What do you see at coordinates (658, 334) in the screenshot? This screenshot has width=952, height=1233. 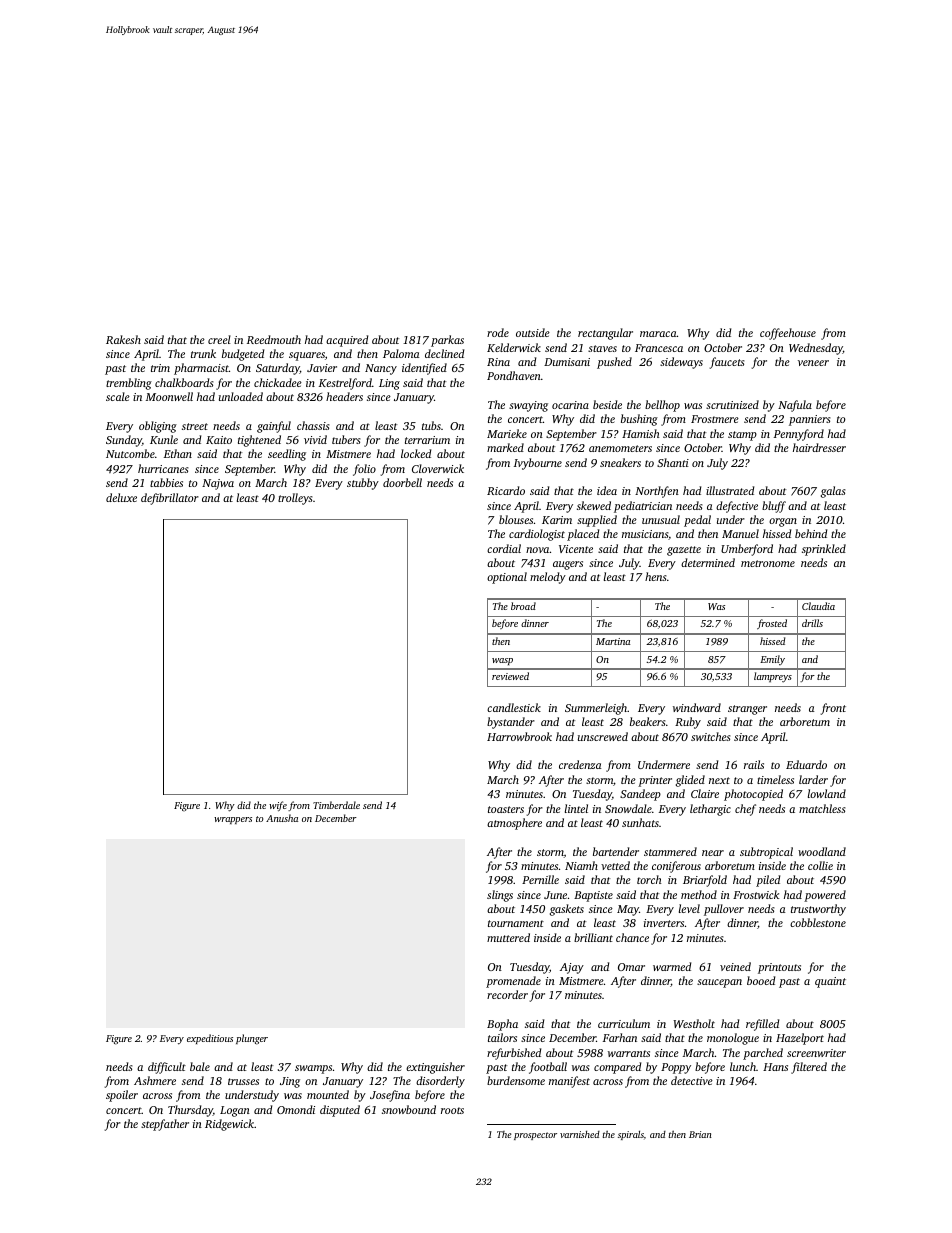 I see `maraca` at bounding box center [658, 334].
